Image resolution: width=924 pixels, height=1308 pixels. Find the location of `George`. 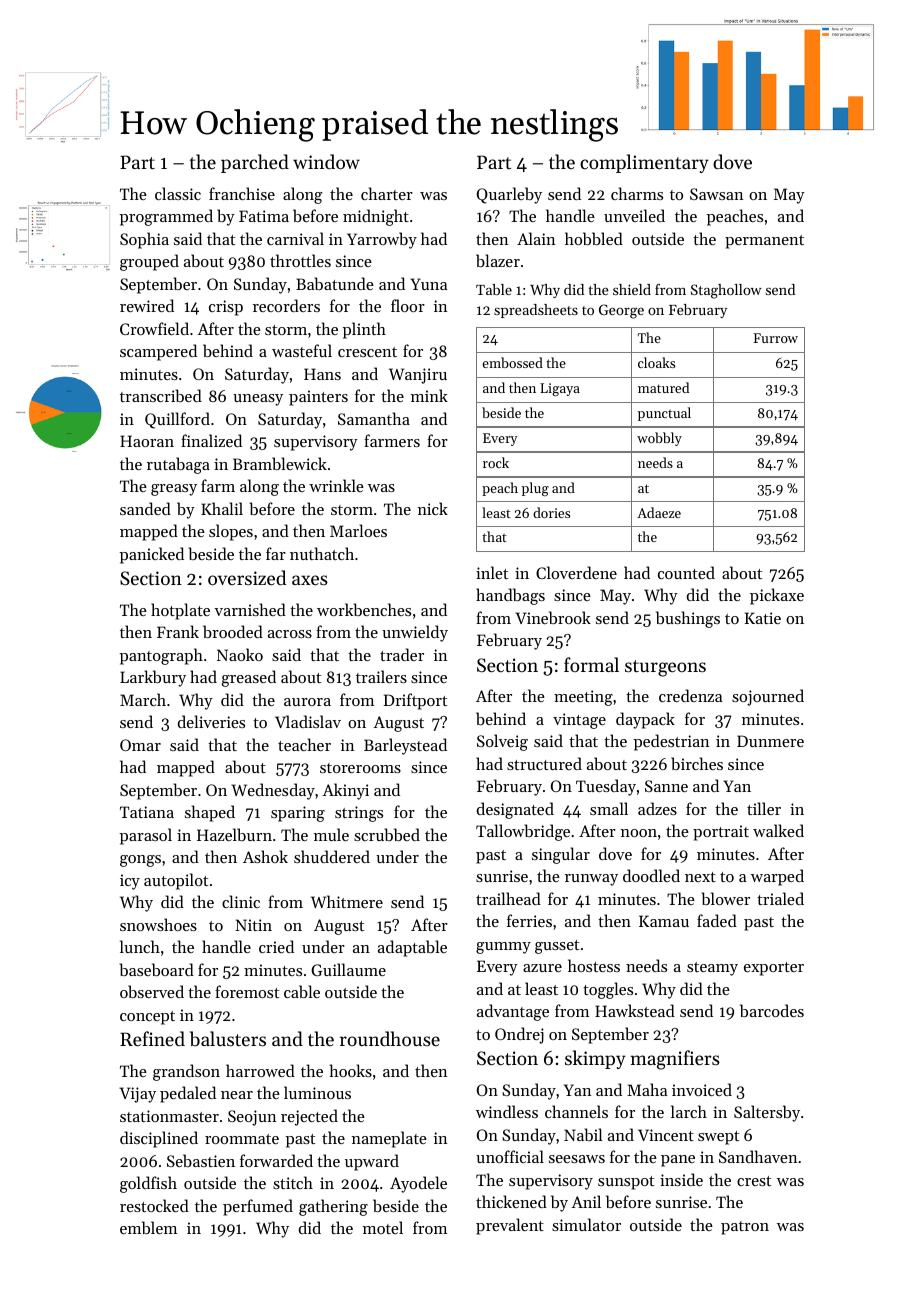

George is located at coordinates (621, 311).
